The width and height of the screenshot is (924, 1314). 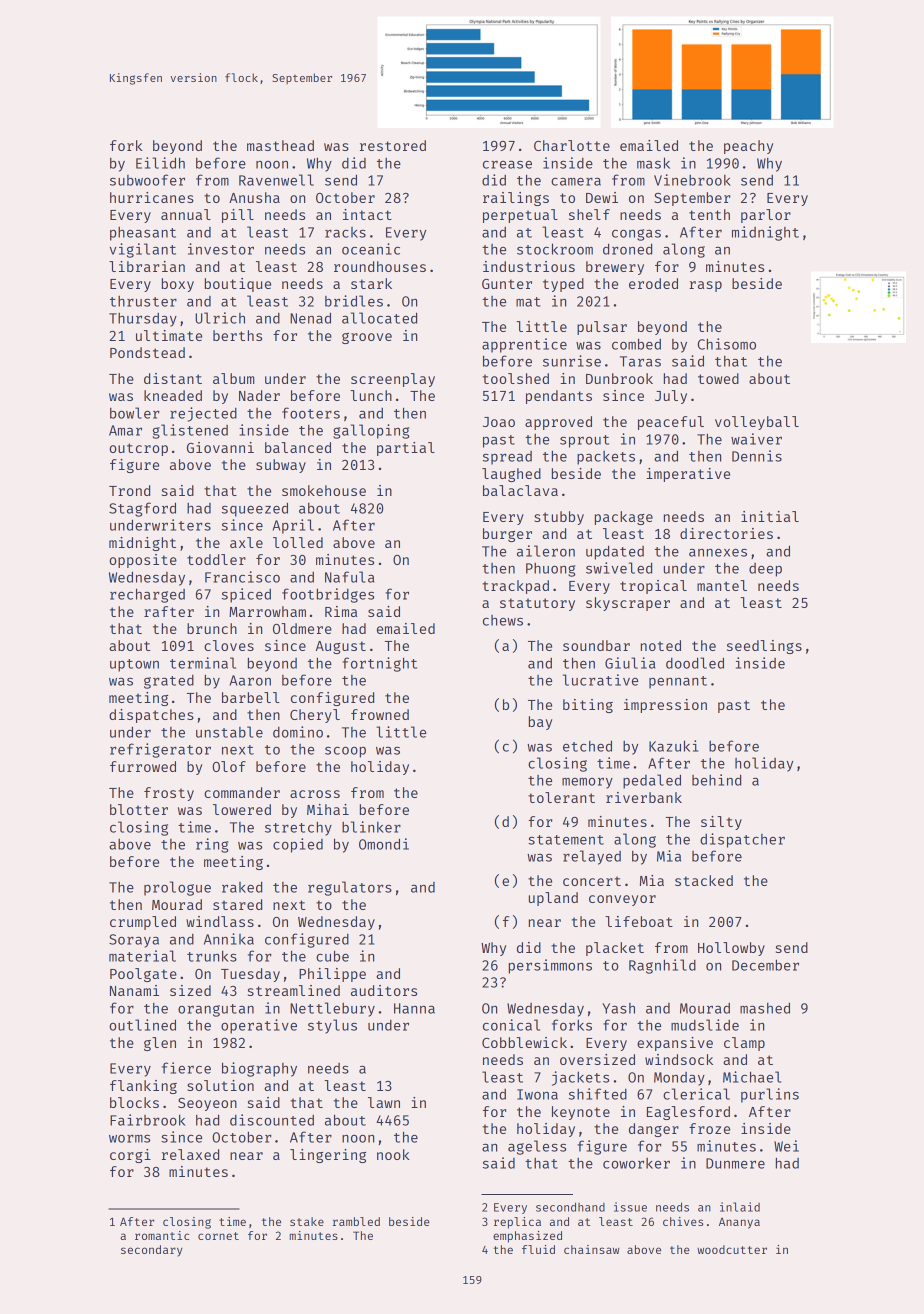 I want to click on mashed, so click(x=765, y=1008).
